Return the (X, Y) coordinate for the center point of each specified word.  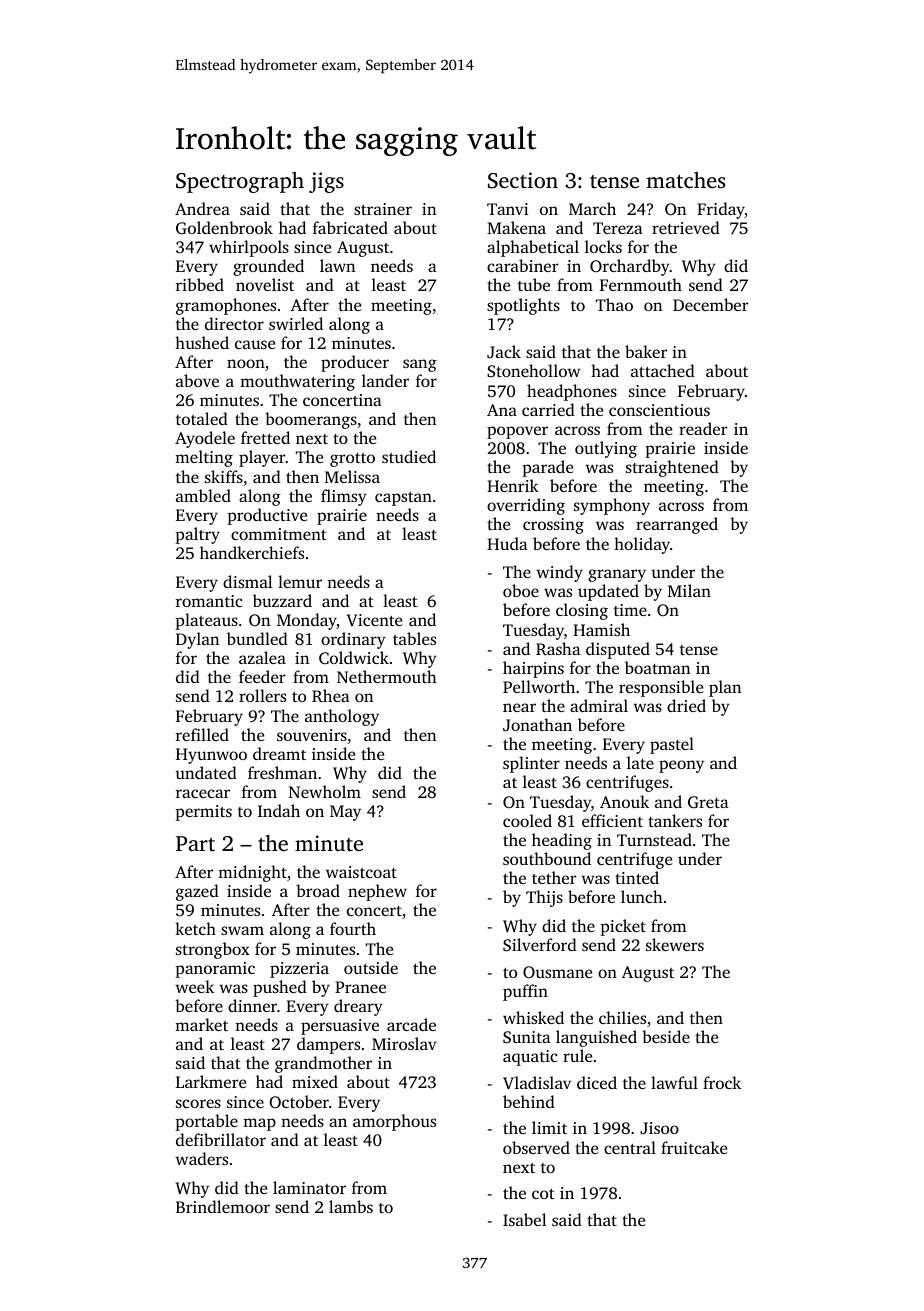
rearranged (677, 525)
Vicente (374, 620)
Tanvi (507, 209)
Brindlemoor (223, 1206)
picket (623, 927)
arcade (411, 1024)
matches (685, 180)
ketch (195, 928)
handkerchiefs (252, 552)
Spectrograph (240, 182)
